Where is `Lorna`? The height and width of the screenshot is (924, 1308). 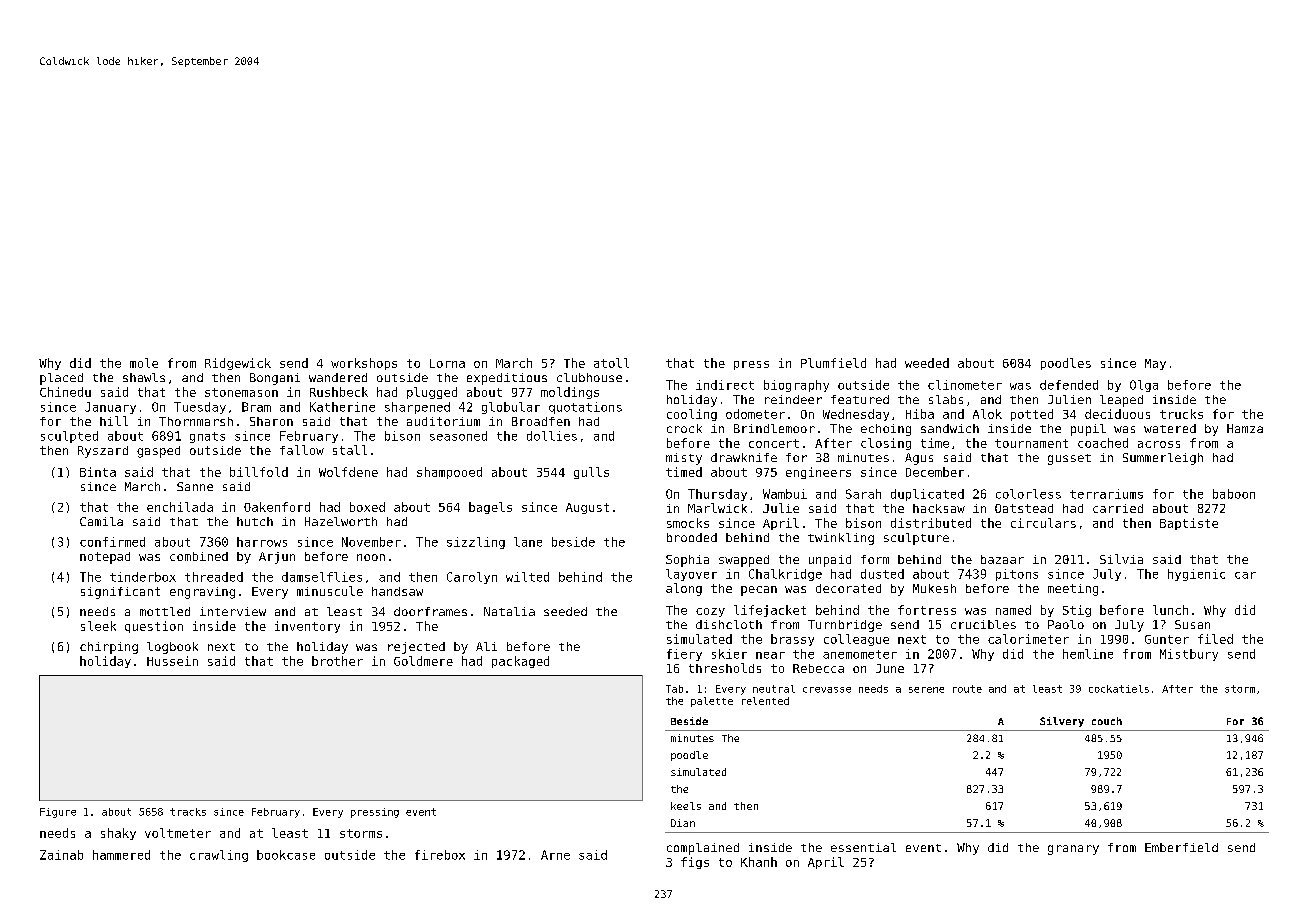
Lorna is located at coordinates (447, 363).
